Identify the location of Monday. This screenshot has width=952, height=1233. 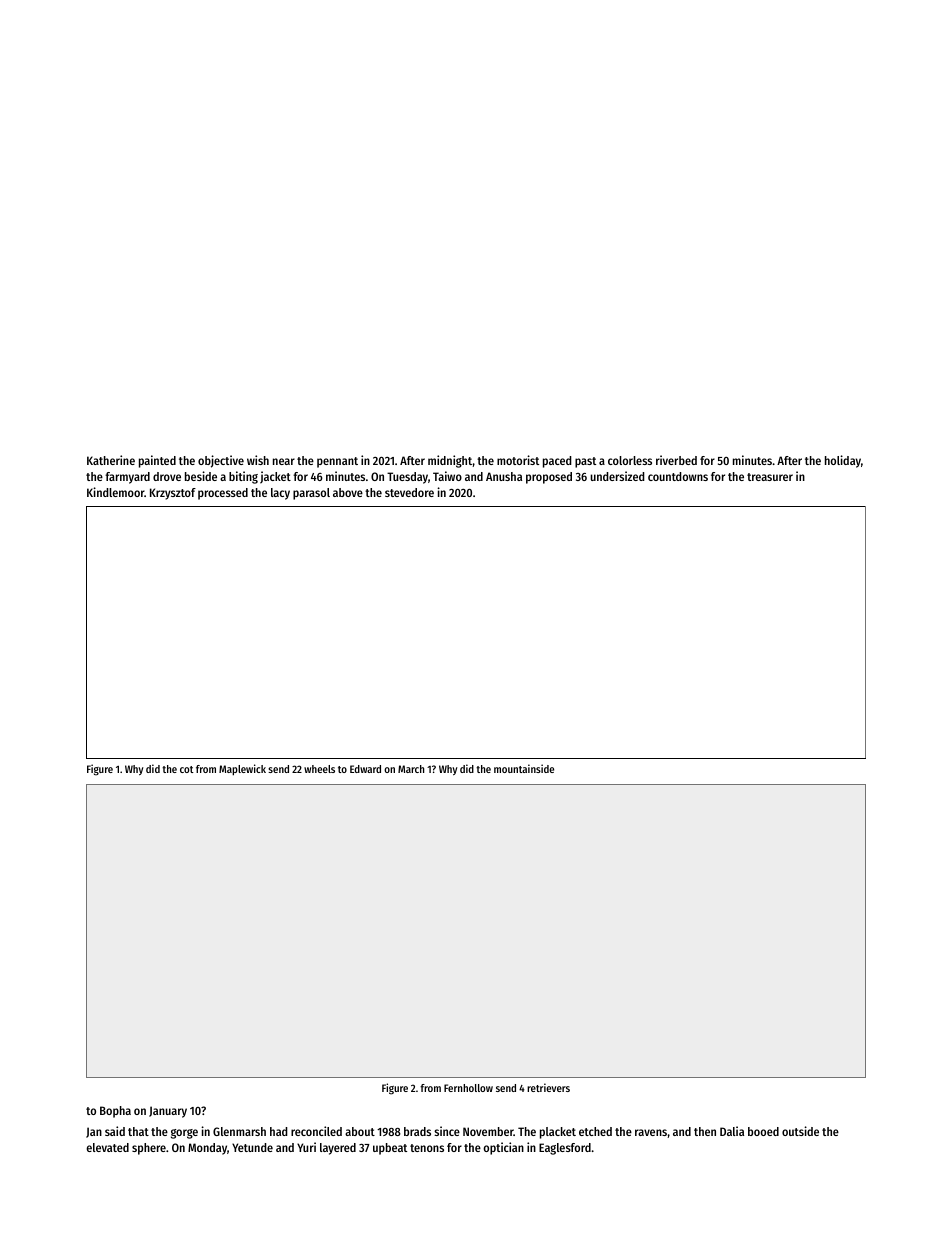
(207, 1149).
